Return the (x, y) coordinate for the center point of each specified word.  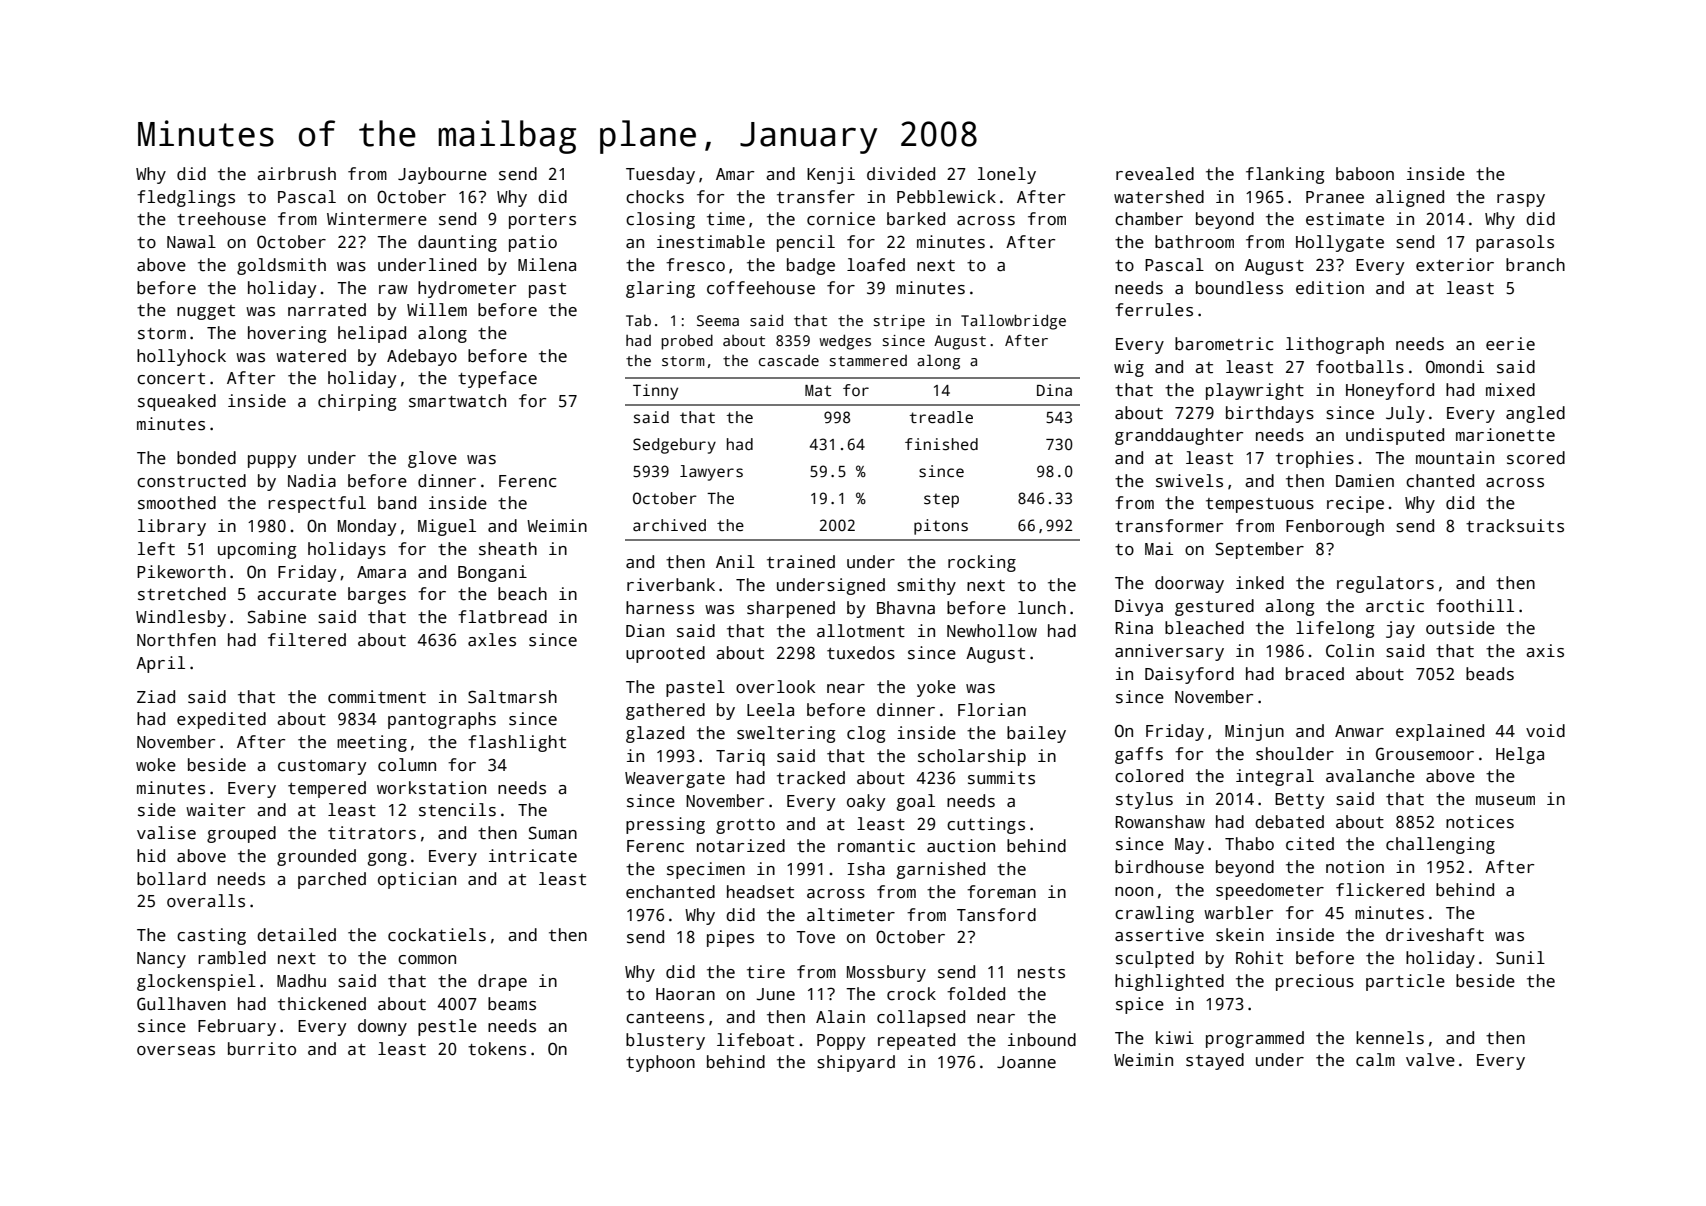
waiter (215, 810)
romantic (876, 846)
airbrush (296, 174)
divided (901, 174)
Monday (367, 527)
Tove (815, 937)
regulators (1385, 584)
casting (211, 936)
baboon (1365, 174)
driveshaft (1435, 935)
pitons (941, 527)
